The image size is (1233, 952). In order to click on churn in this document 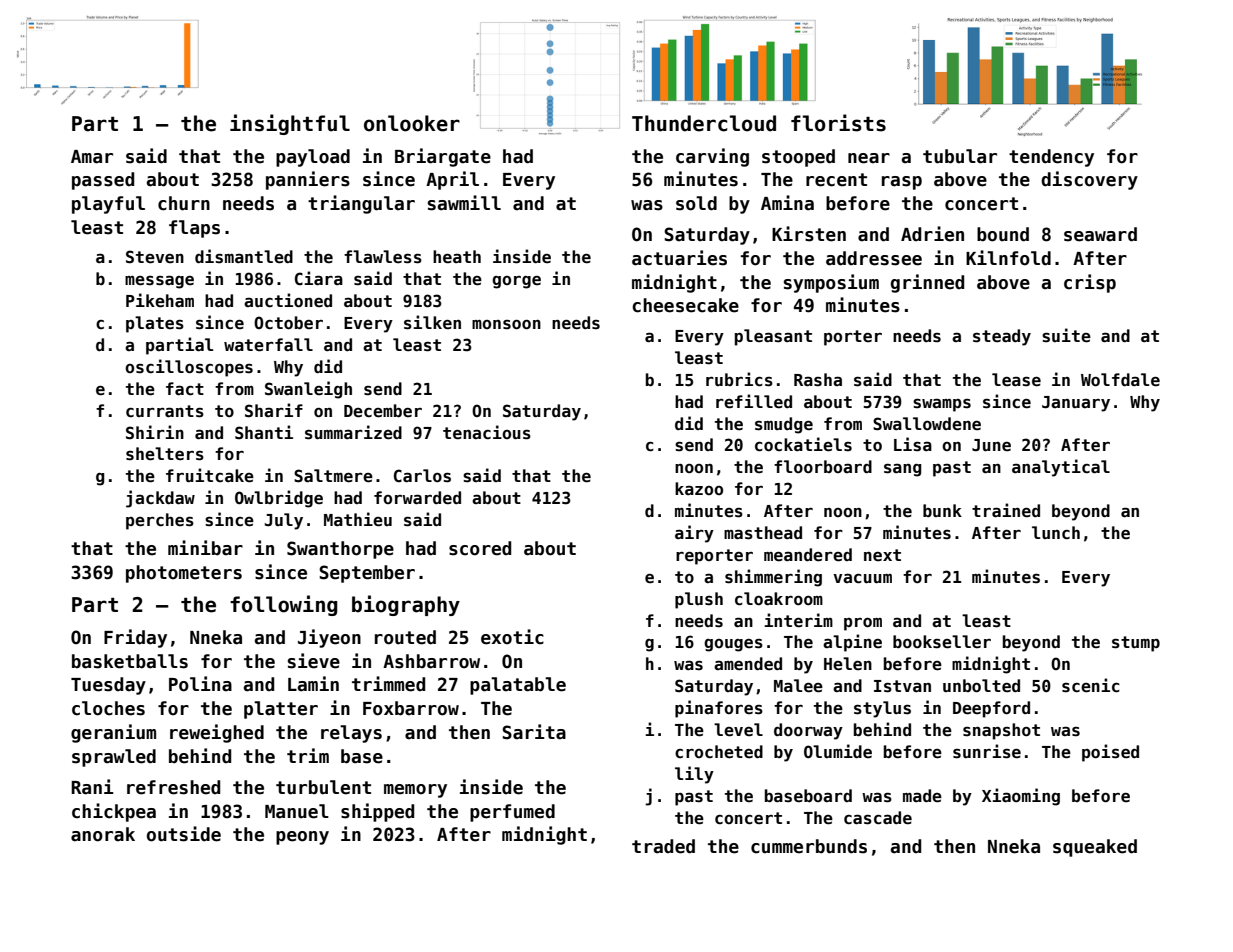, I will do `click(184, 203)`.
